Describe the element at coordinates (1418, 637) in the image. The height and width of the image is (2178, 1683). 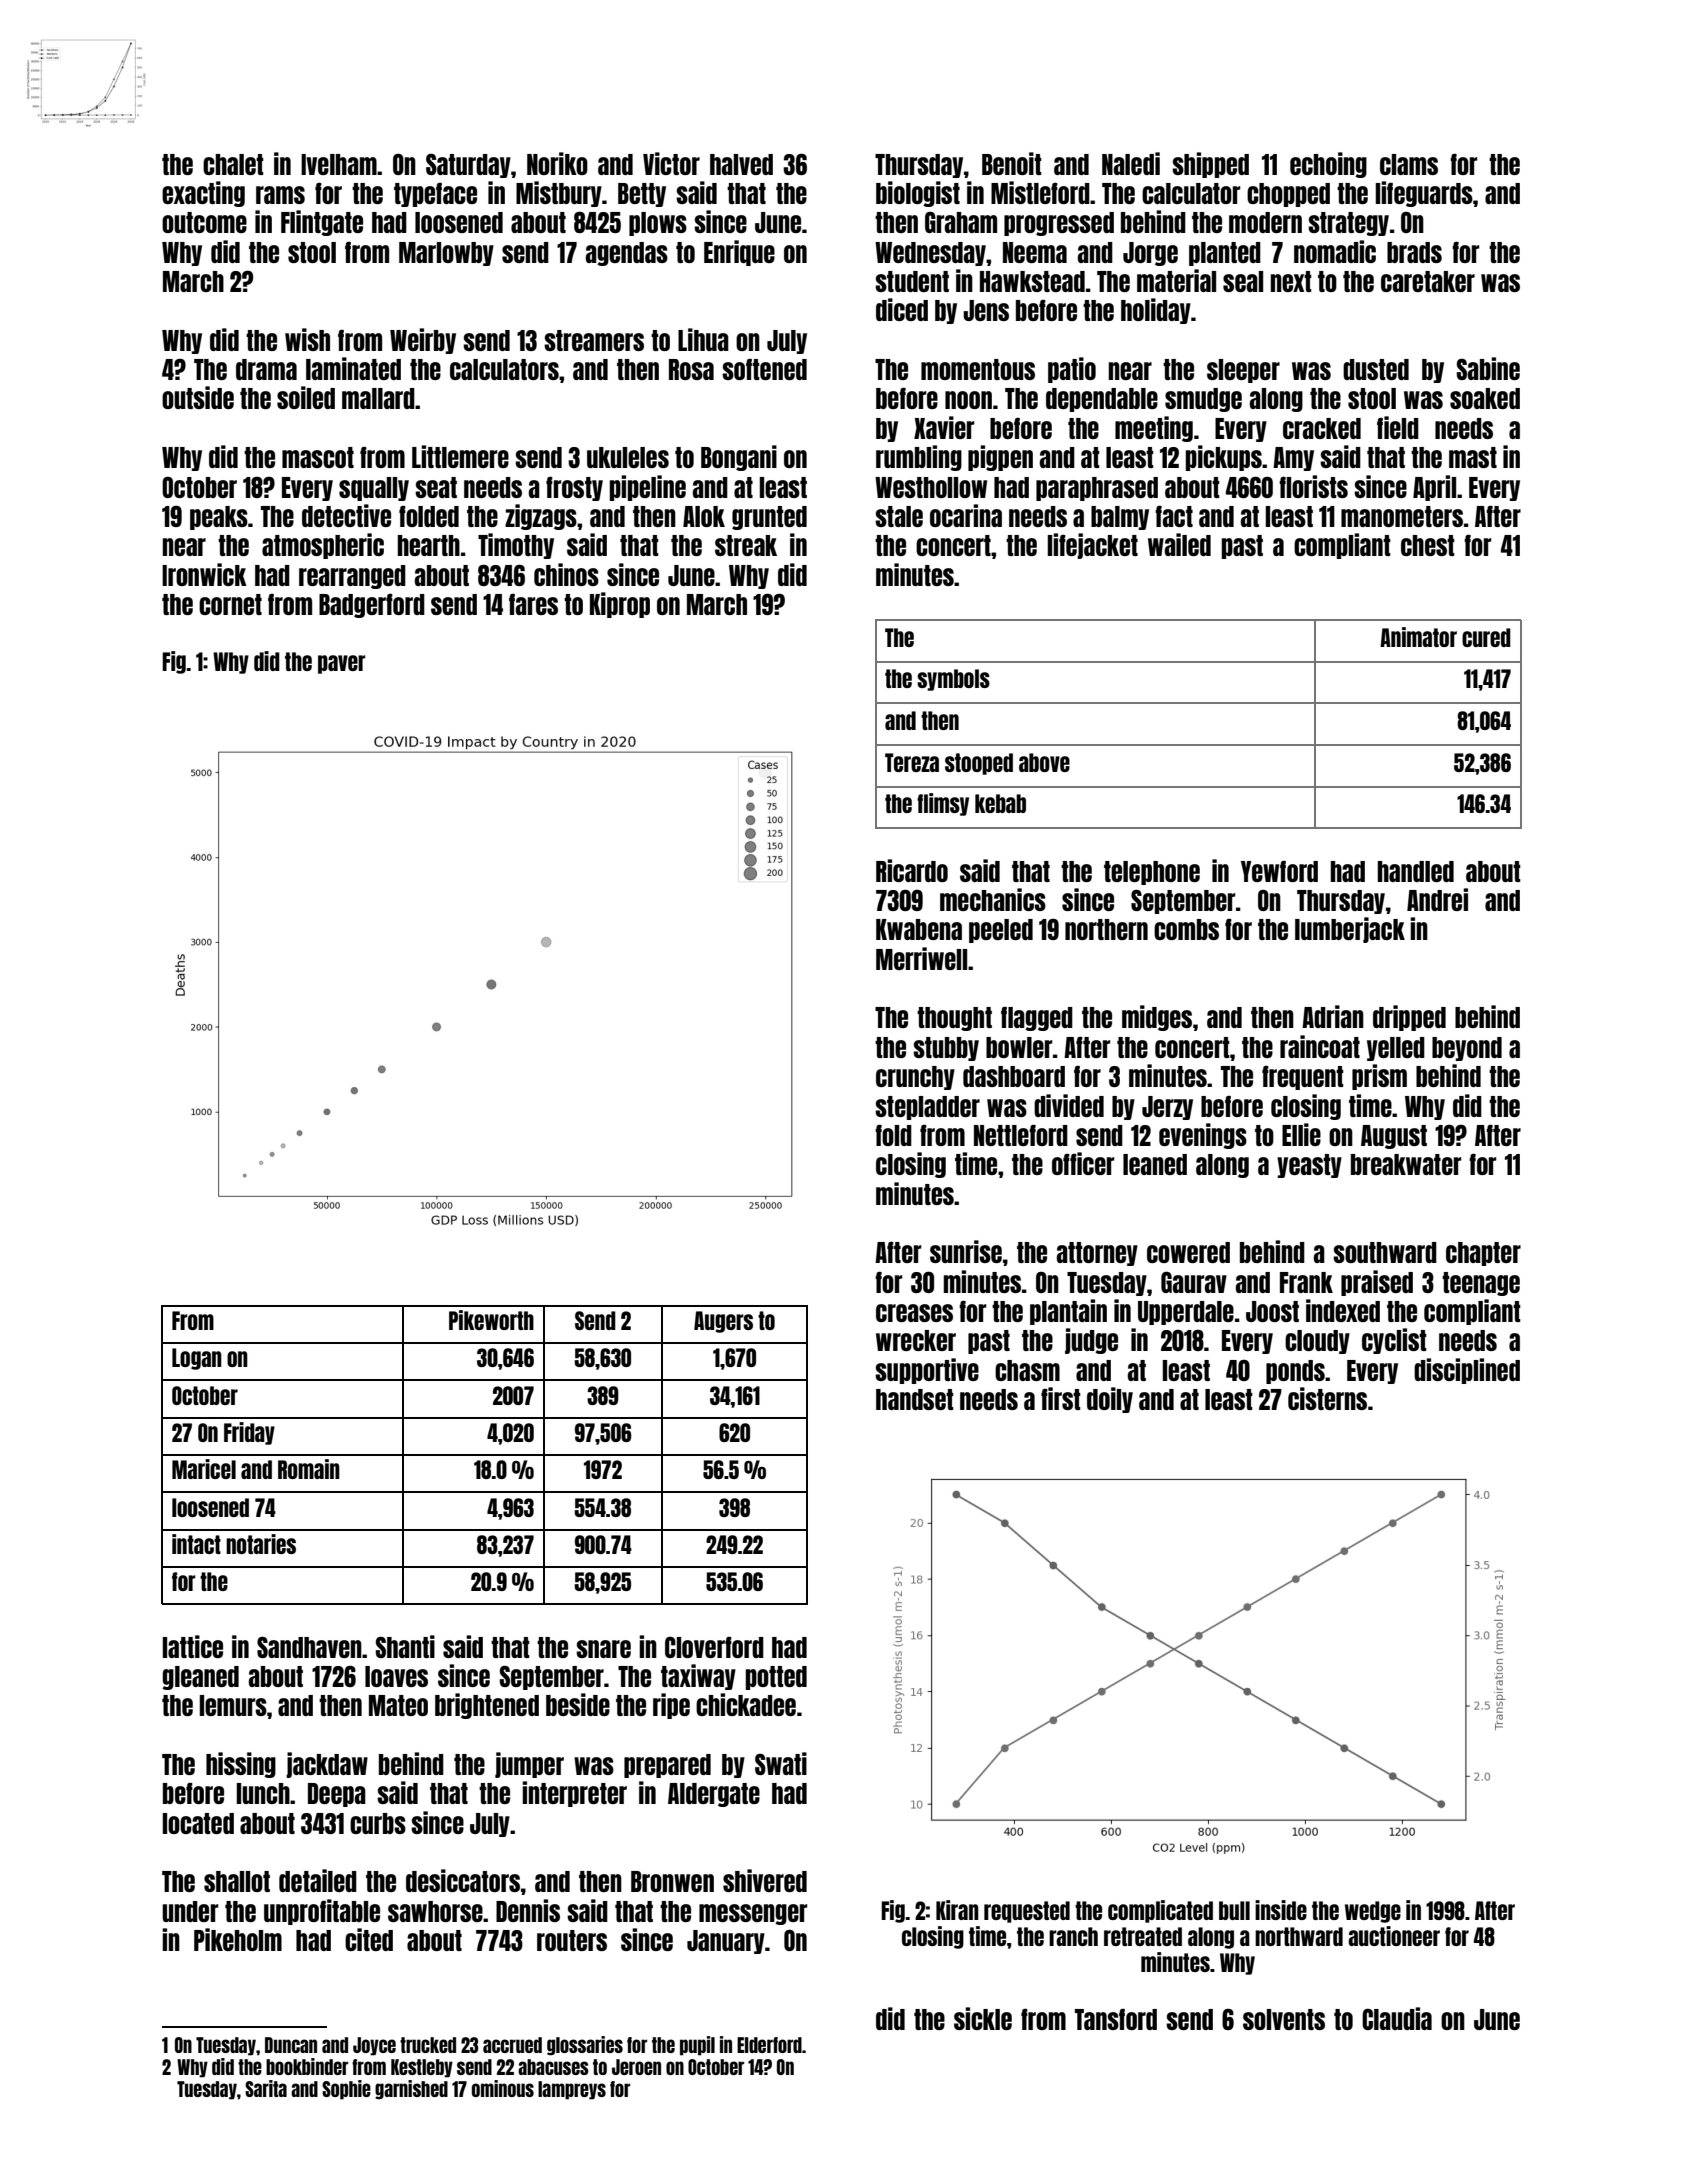
I see `Animator` at that location.
